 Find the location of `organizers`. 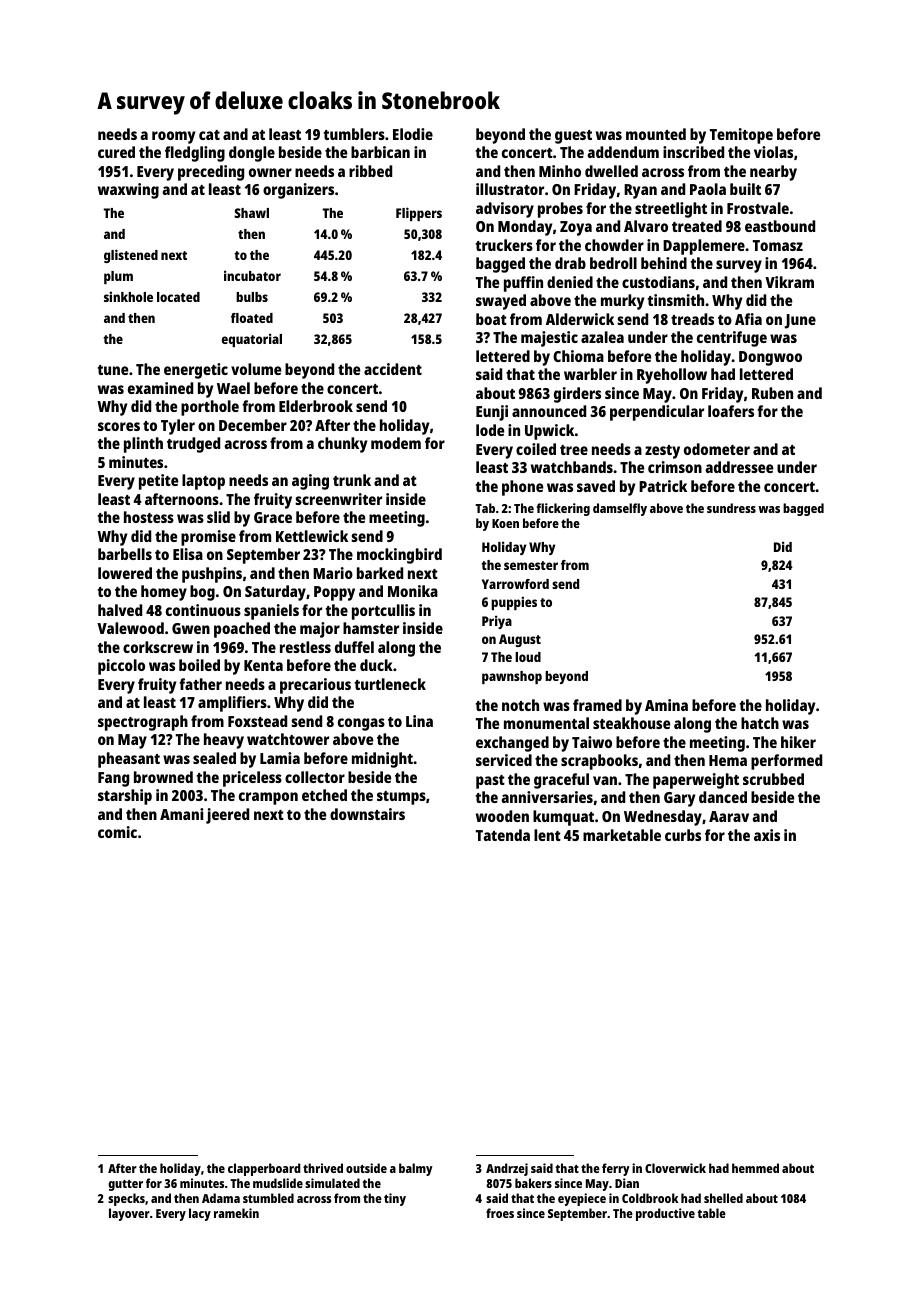

organizers is located at coordinates (298, 191).
